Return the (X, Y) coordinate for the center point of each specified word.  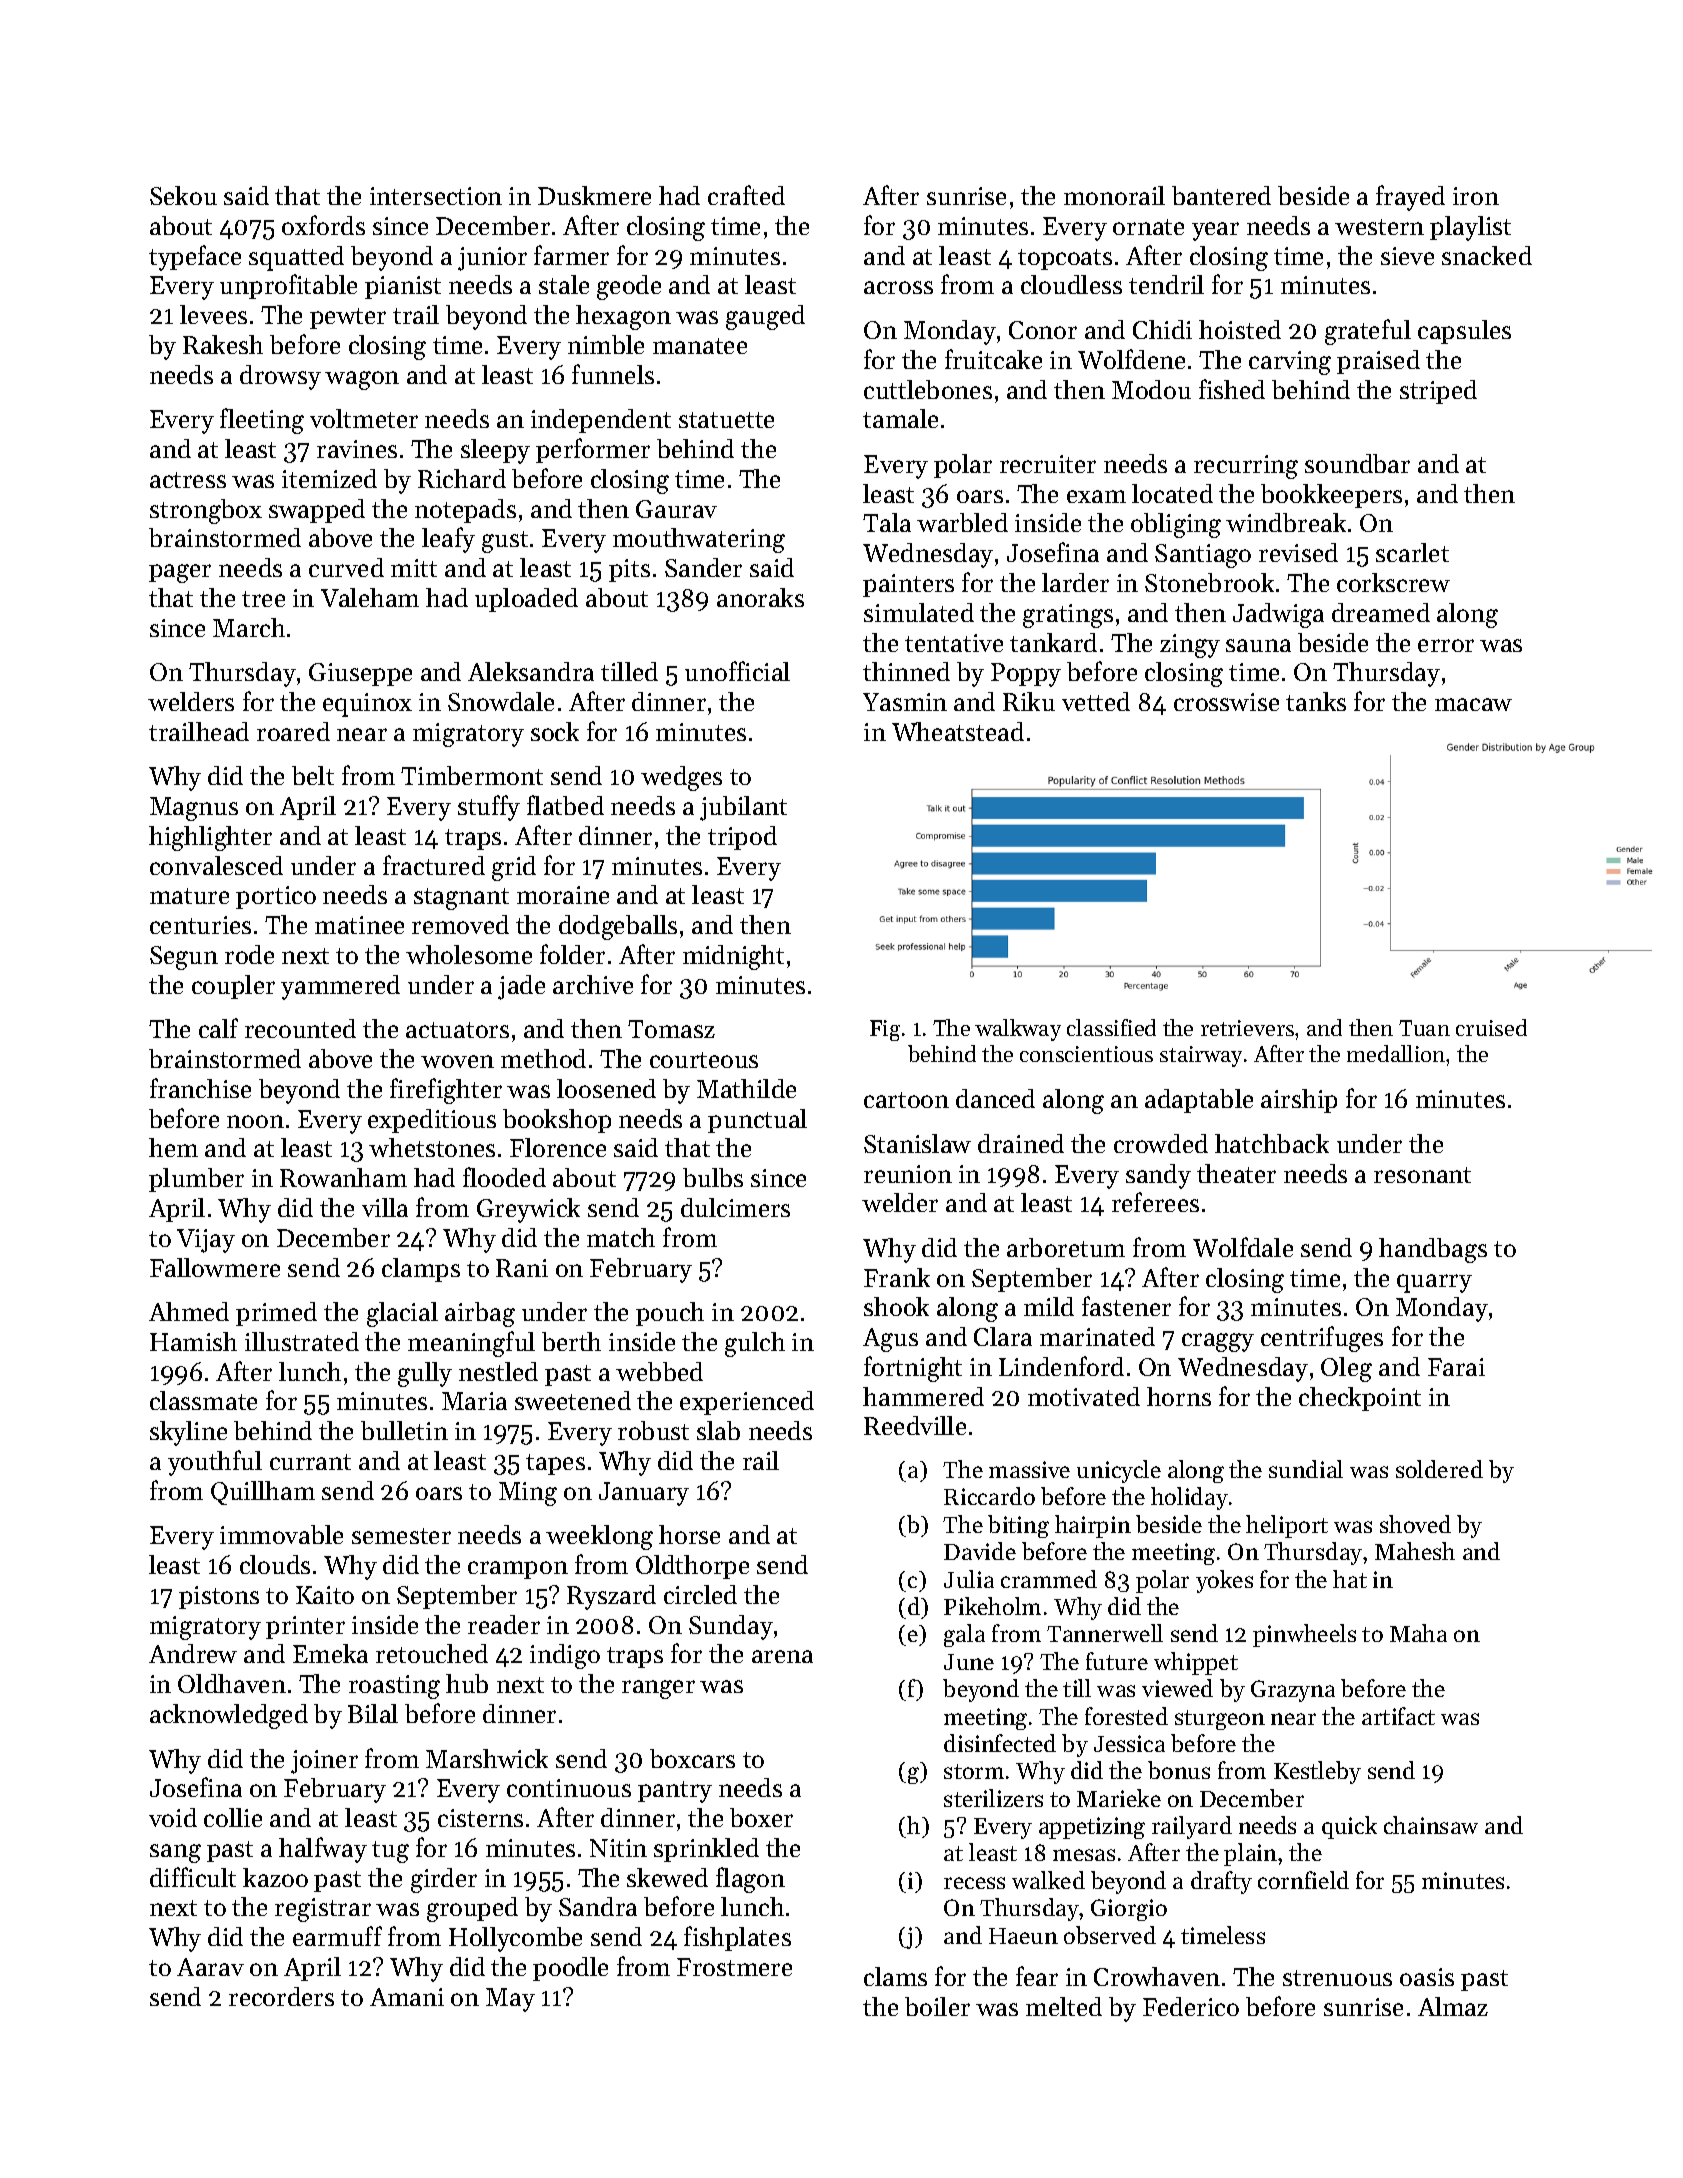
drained (1021, 1143)
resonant (1422, 1175)
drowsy (280, 377)
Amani (407, 1997)
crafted (746, 195)
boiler (937, 2006)
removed (460, 924)
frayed (1410, 198)
